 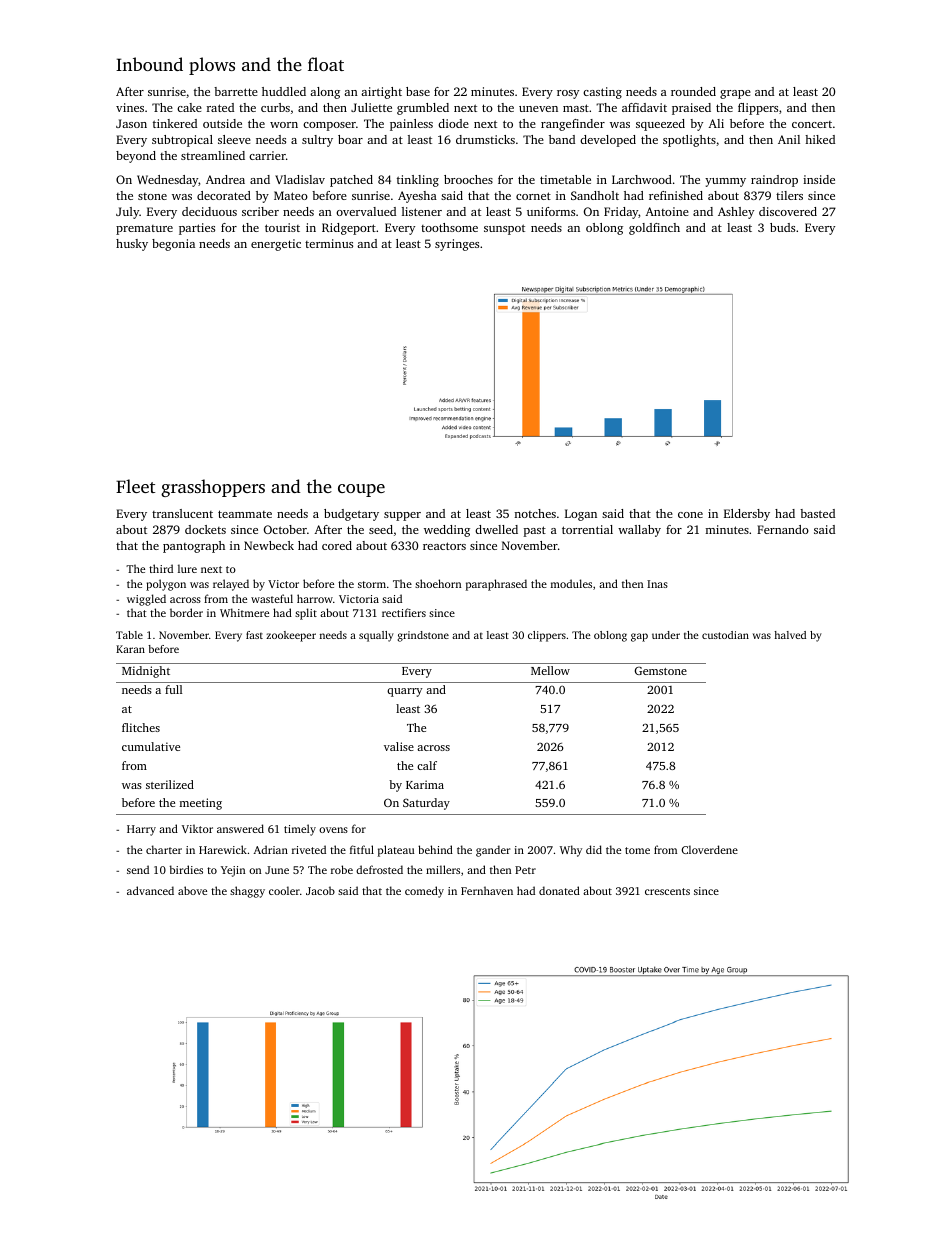 I want to click on rosy, so click(x=568, y=94).
